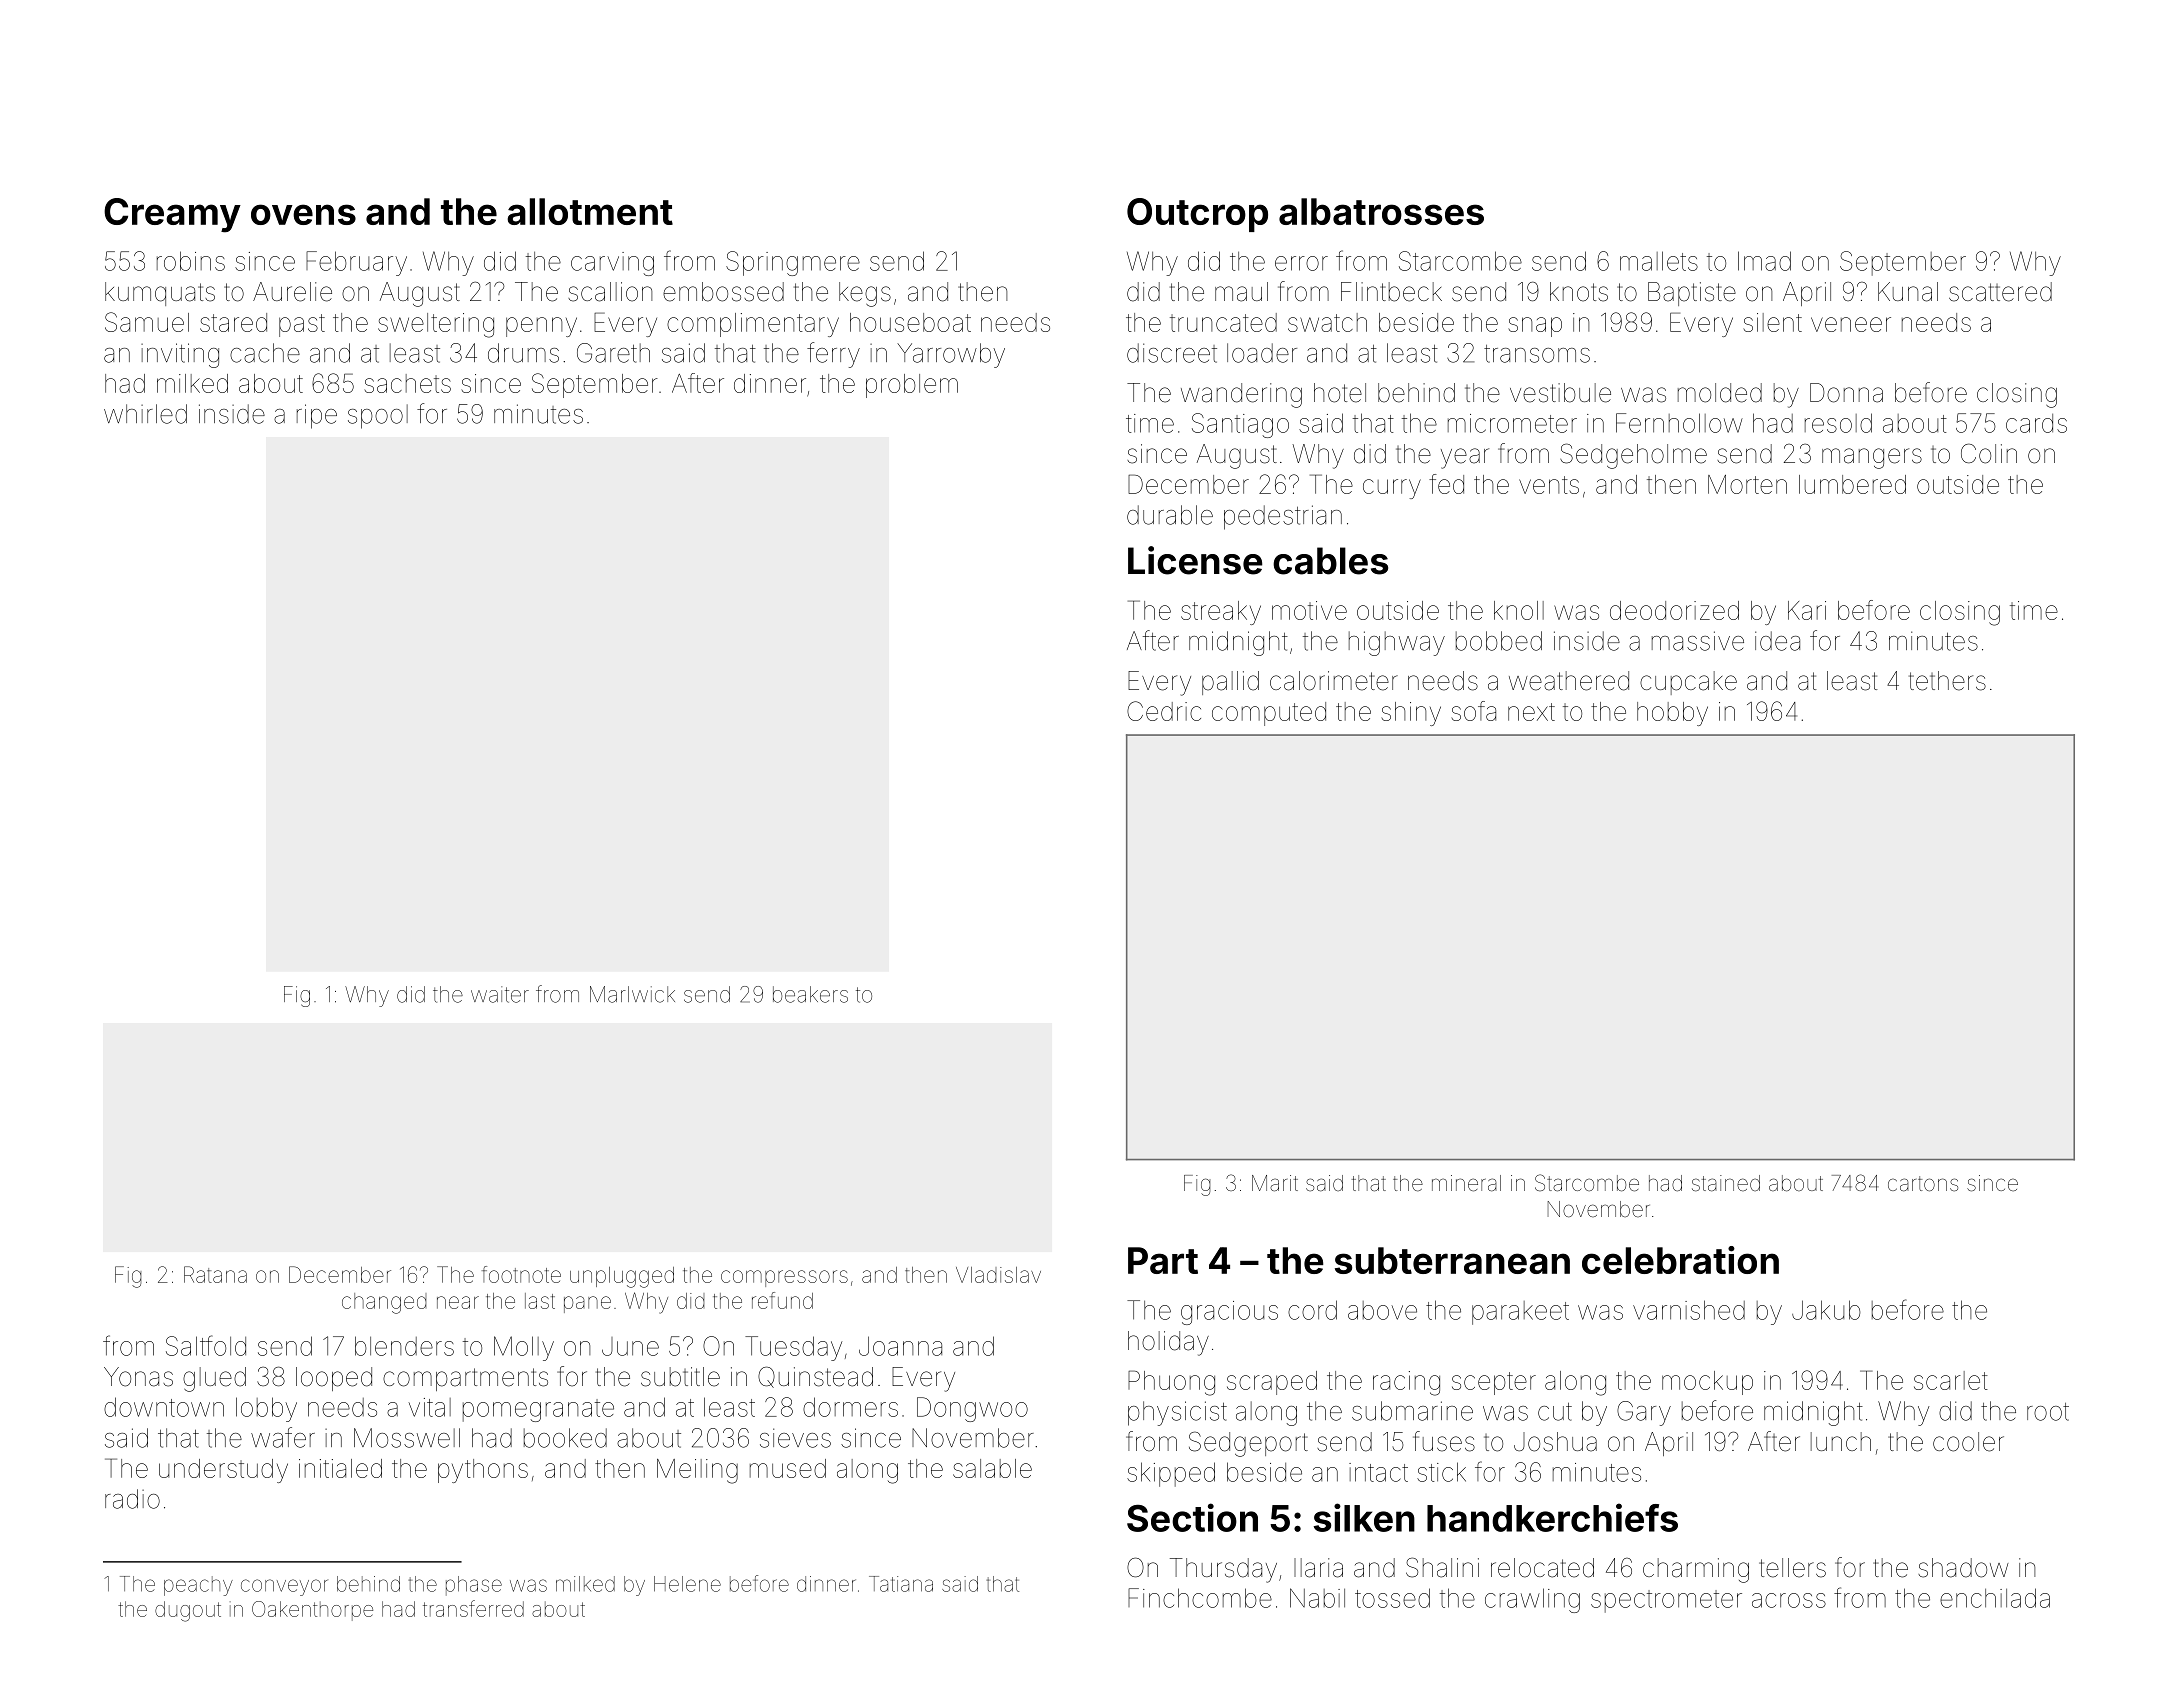  Describe the element at coordinates (810, 994) in the screenshot. I see `beakers` at that location.
